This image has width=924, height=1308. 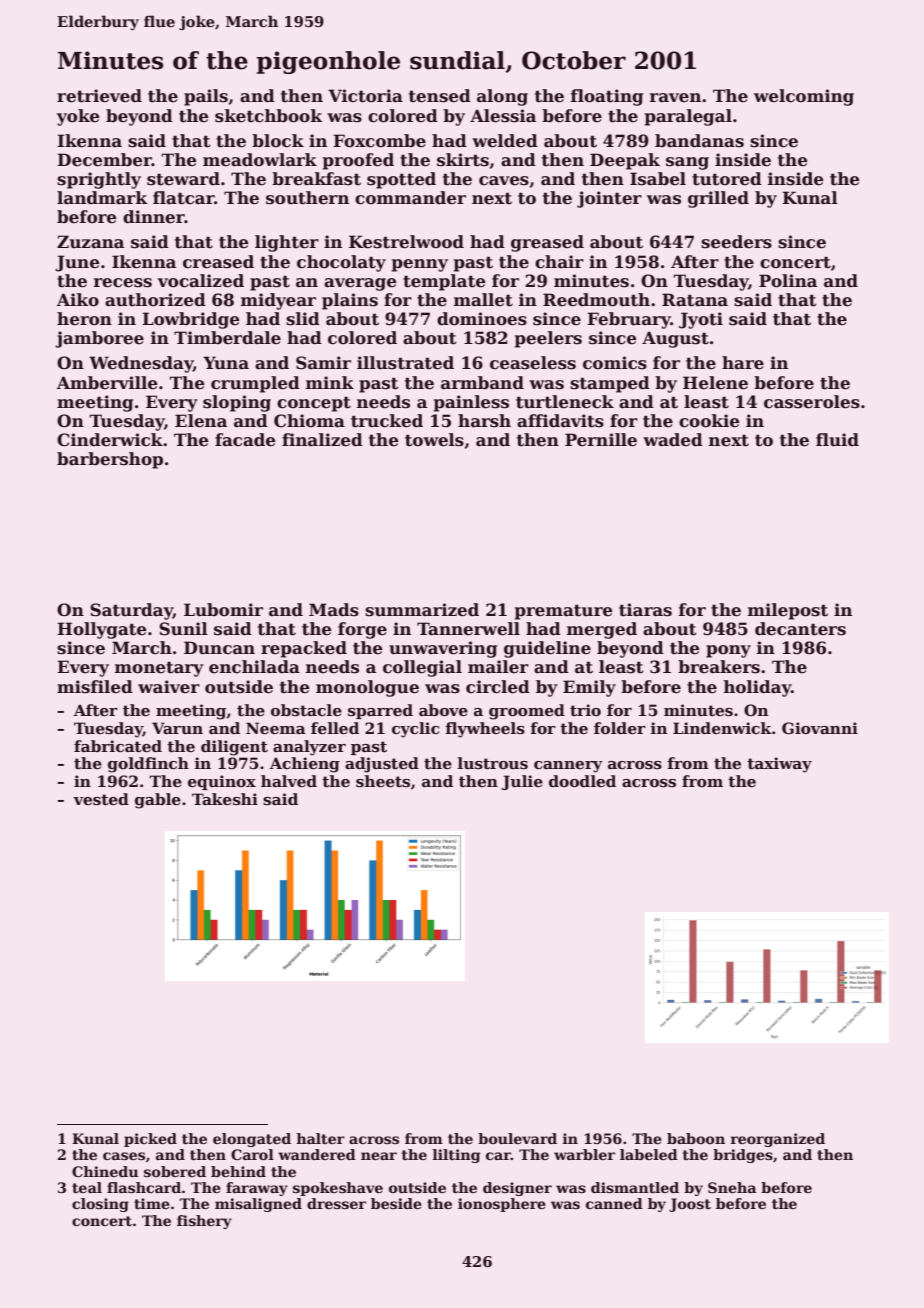 What do you see at coordinates (517, 1138) in the image?
I see `boulevard` at bounding box center [517, 1138].
